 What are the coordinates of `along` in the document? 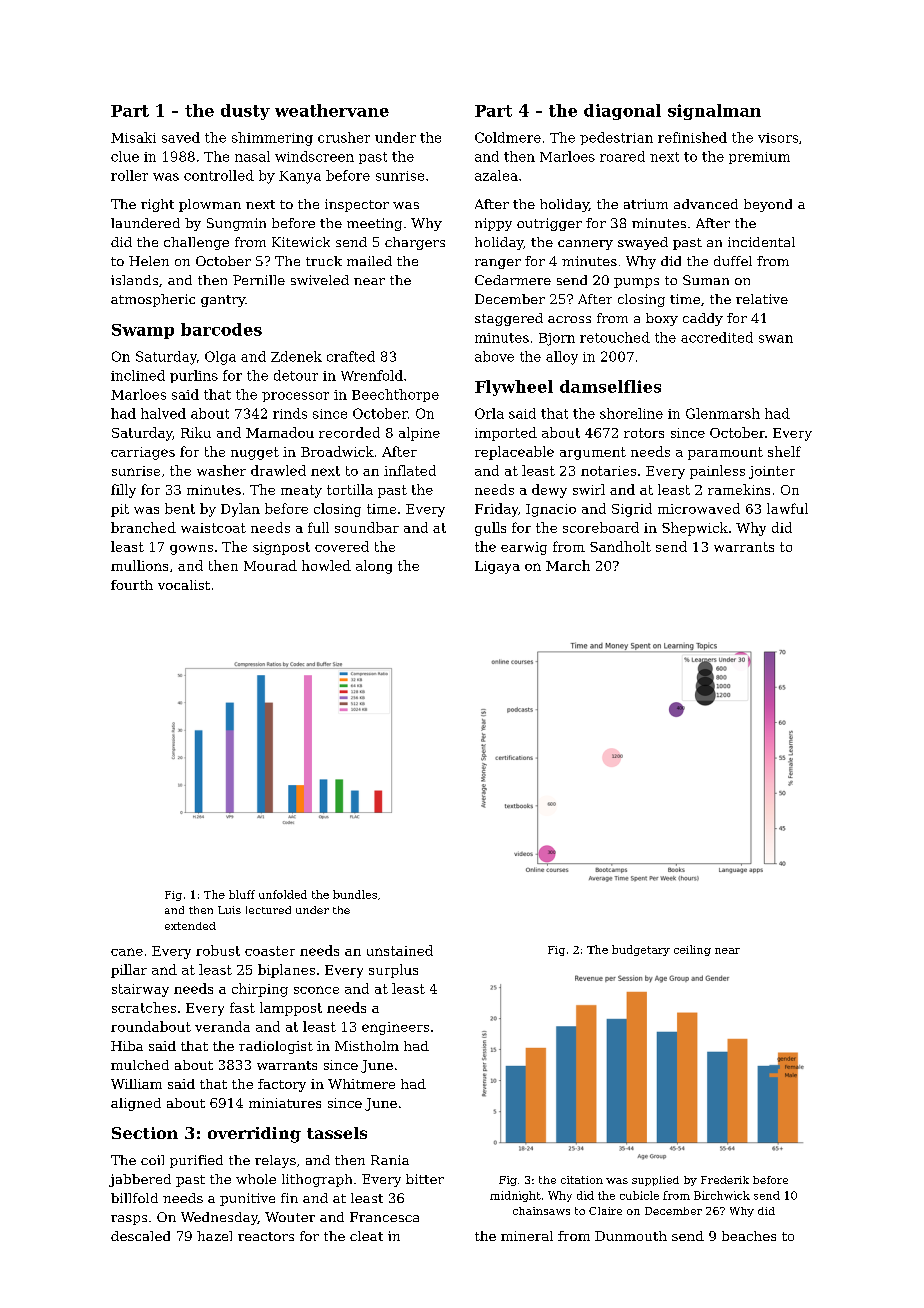 It's located at (374, 567).
